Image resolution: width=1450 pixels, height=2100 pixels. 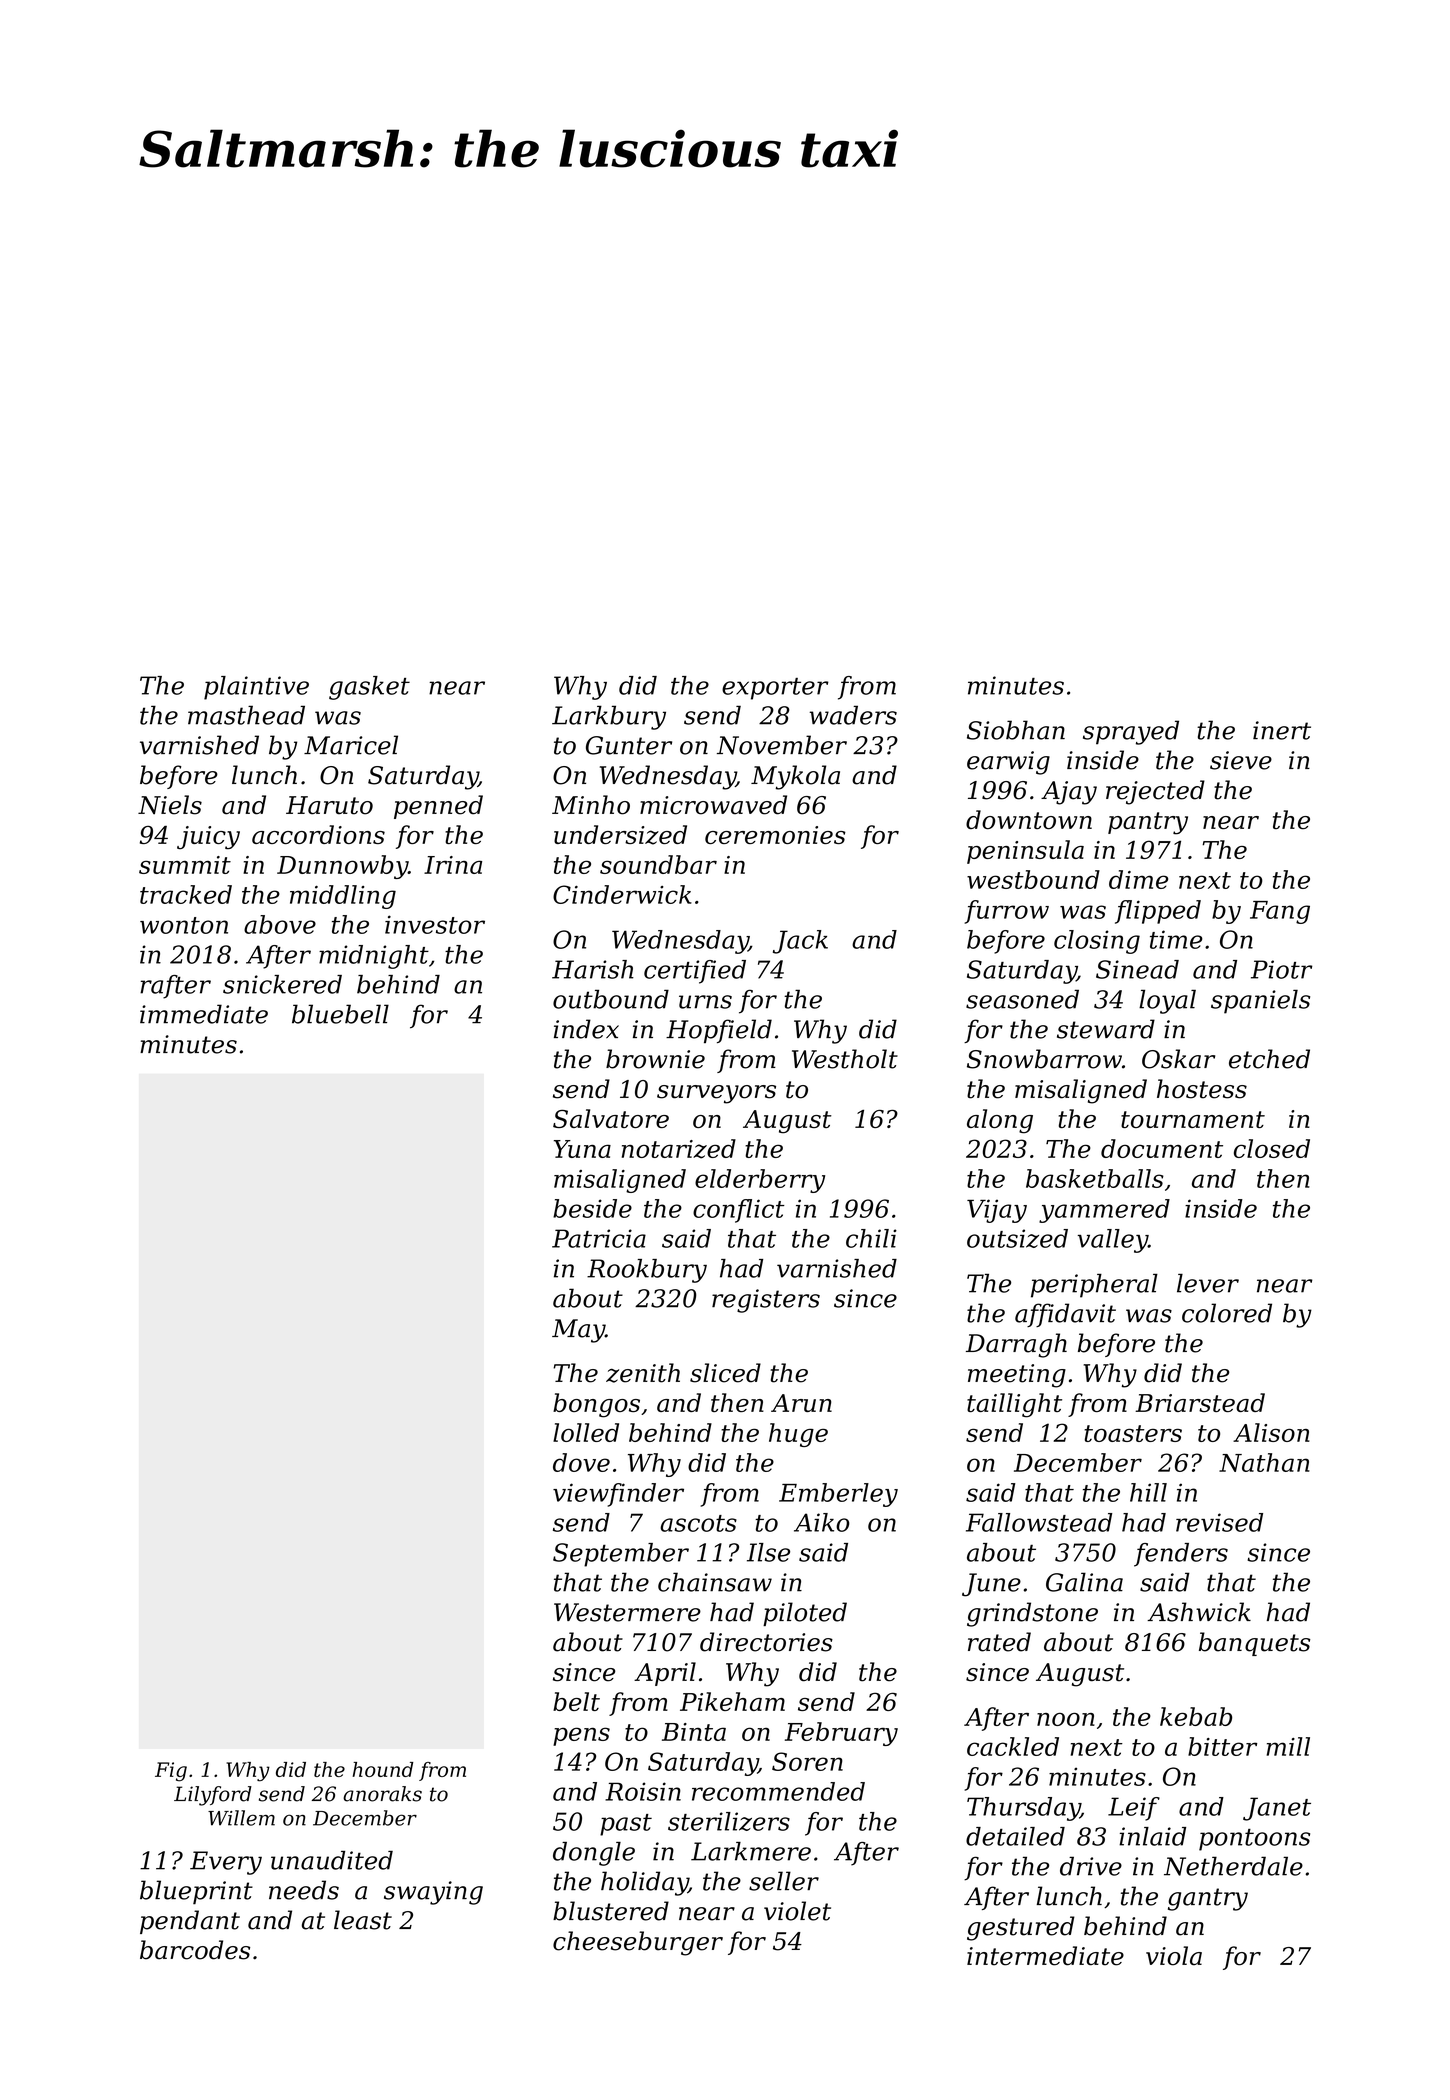 I want to click on Dunnowby, so click(x=342, y=867).
